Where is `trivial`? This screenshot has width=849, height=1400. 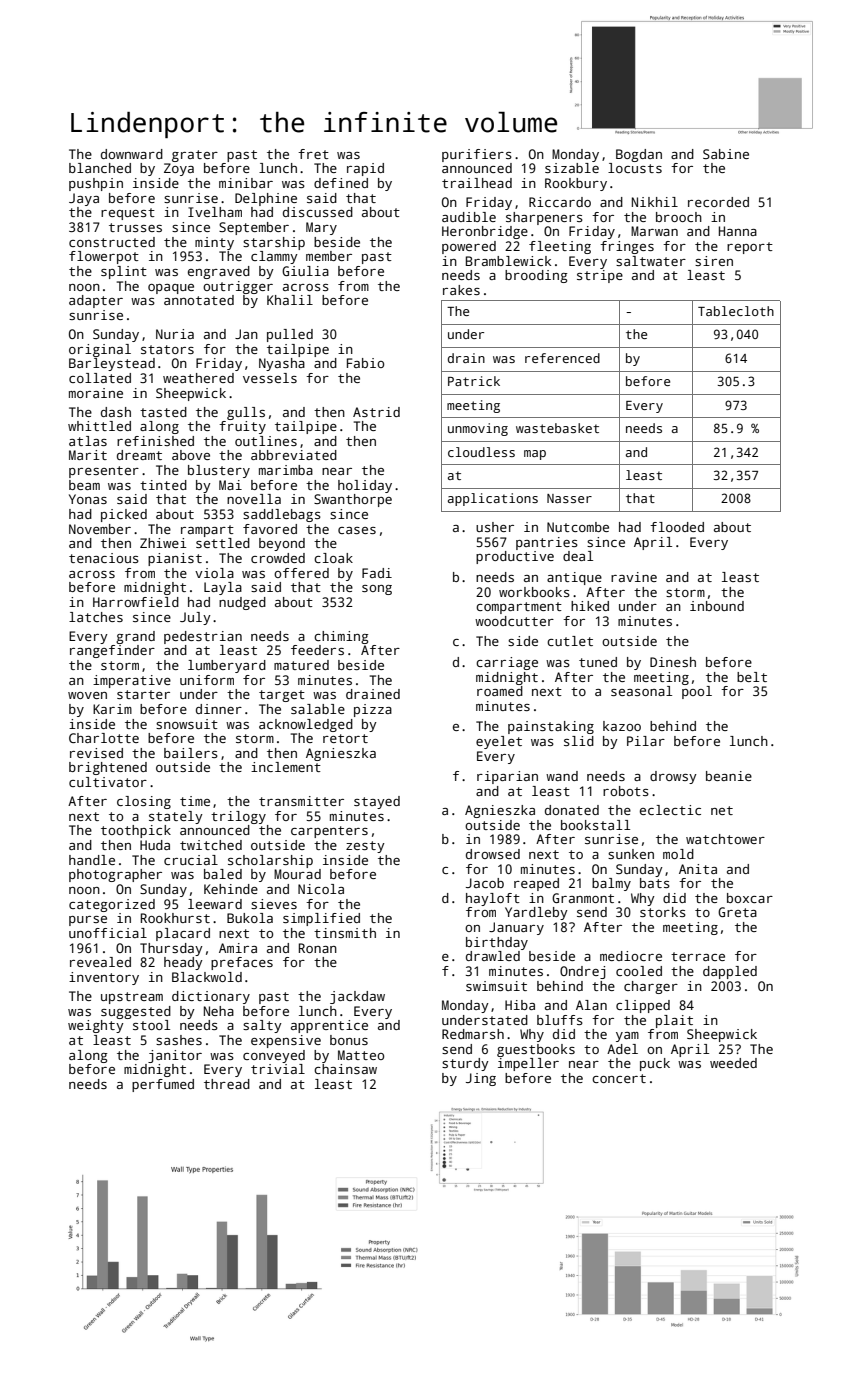
trivial is located at coordinates (278, 1069).
